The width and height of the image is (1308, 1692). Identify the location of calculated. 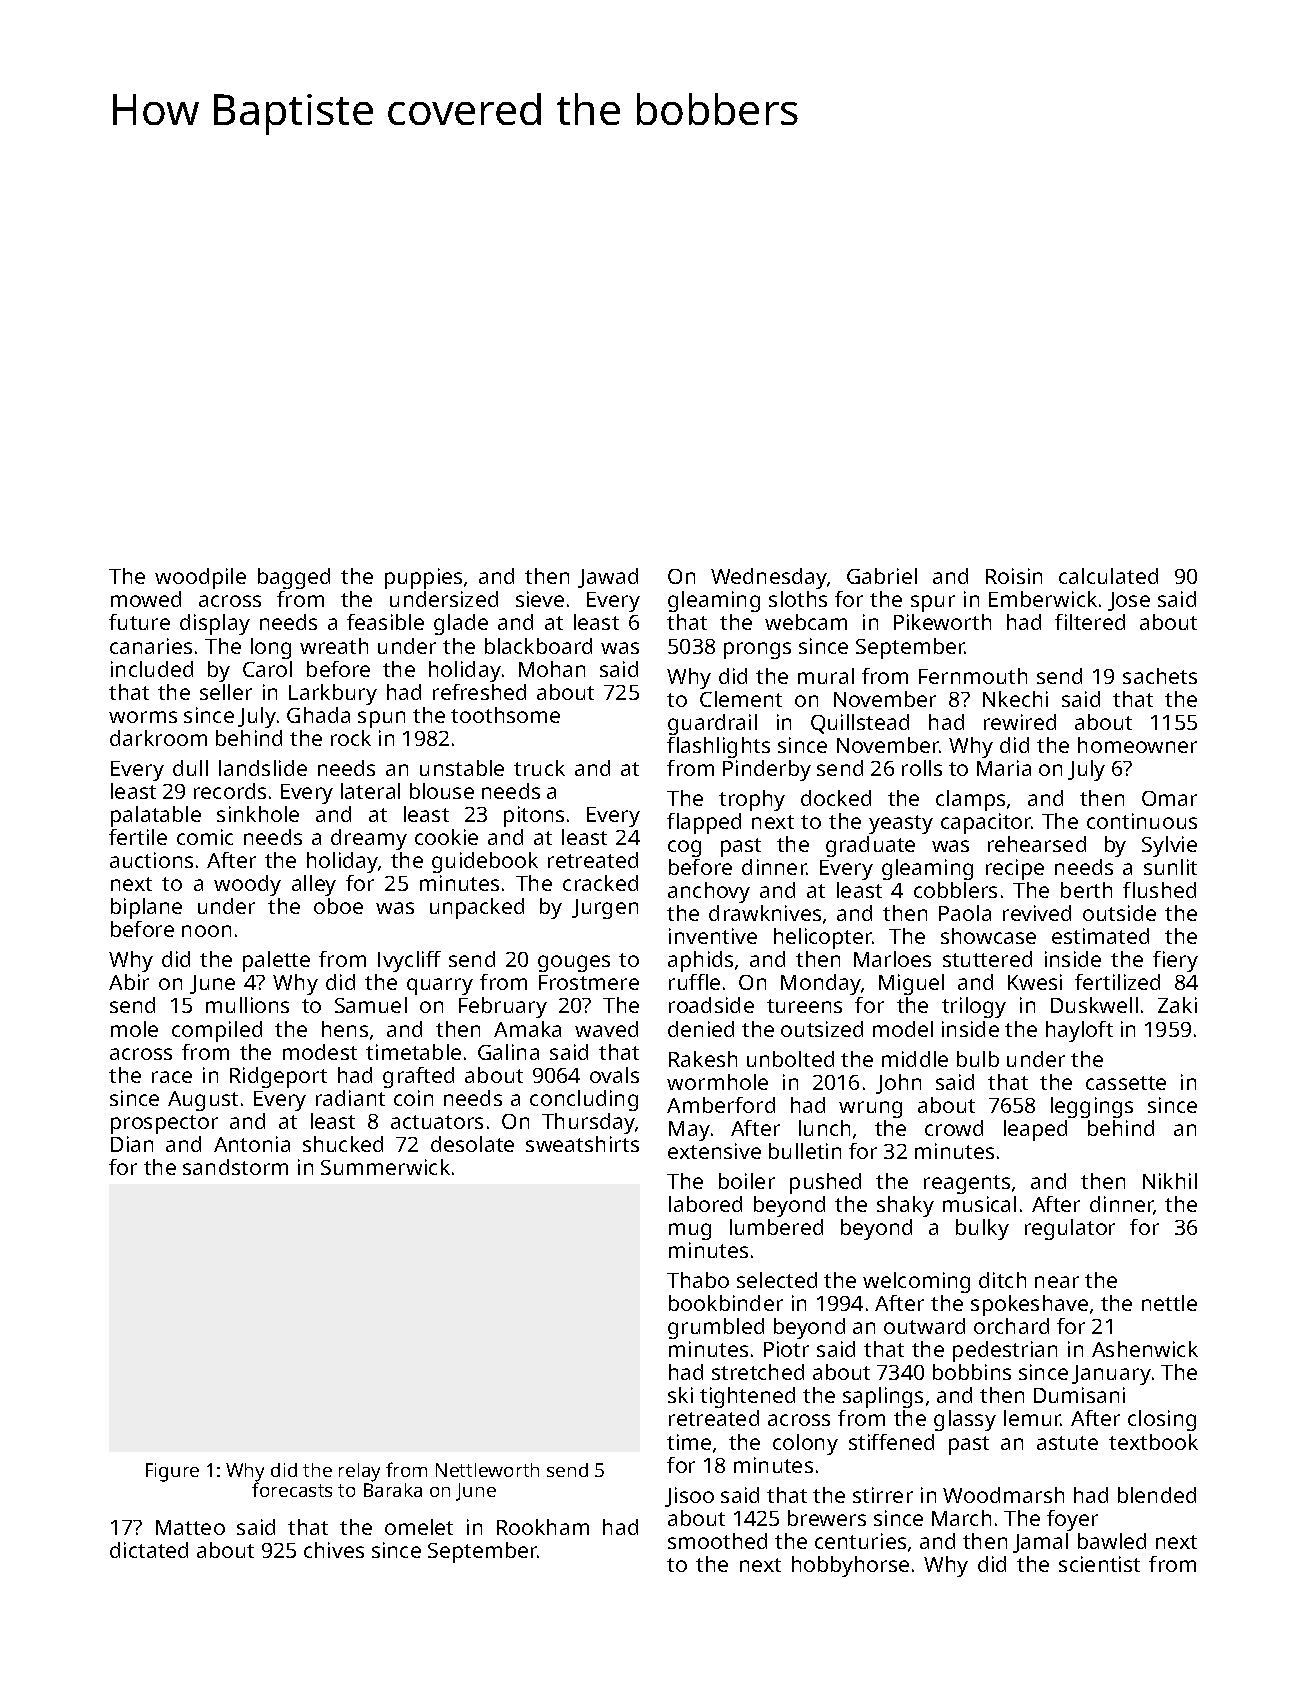
(1108, 576).
